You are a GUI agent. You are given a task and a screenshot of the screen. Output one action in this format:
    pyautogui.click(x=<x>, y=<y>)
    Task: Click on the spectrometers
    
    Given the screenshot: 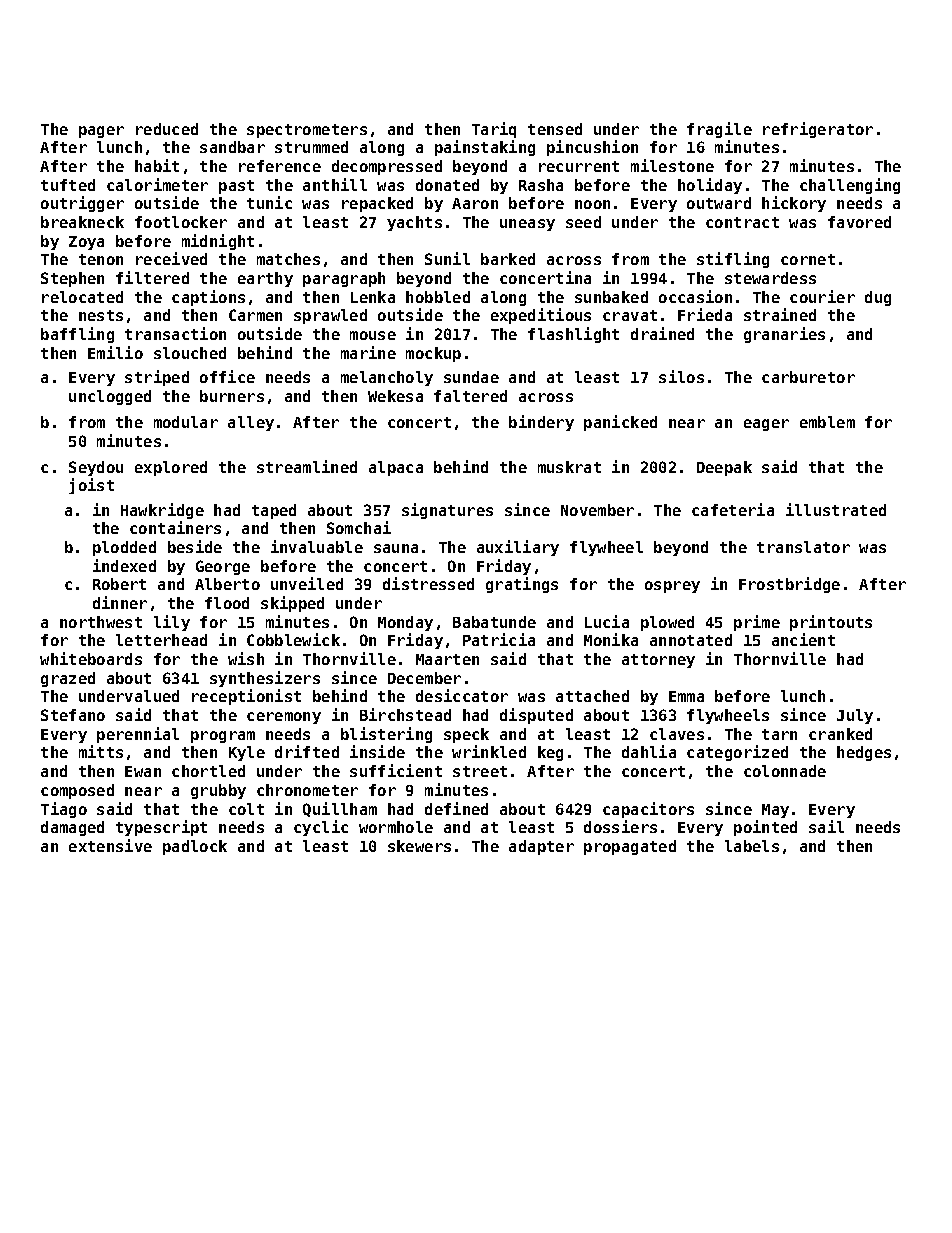 What is the action you would take?
    pyautogui.click(x=307, y=131)
